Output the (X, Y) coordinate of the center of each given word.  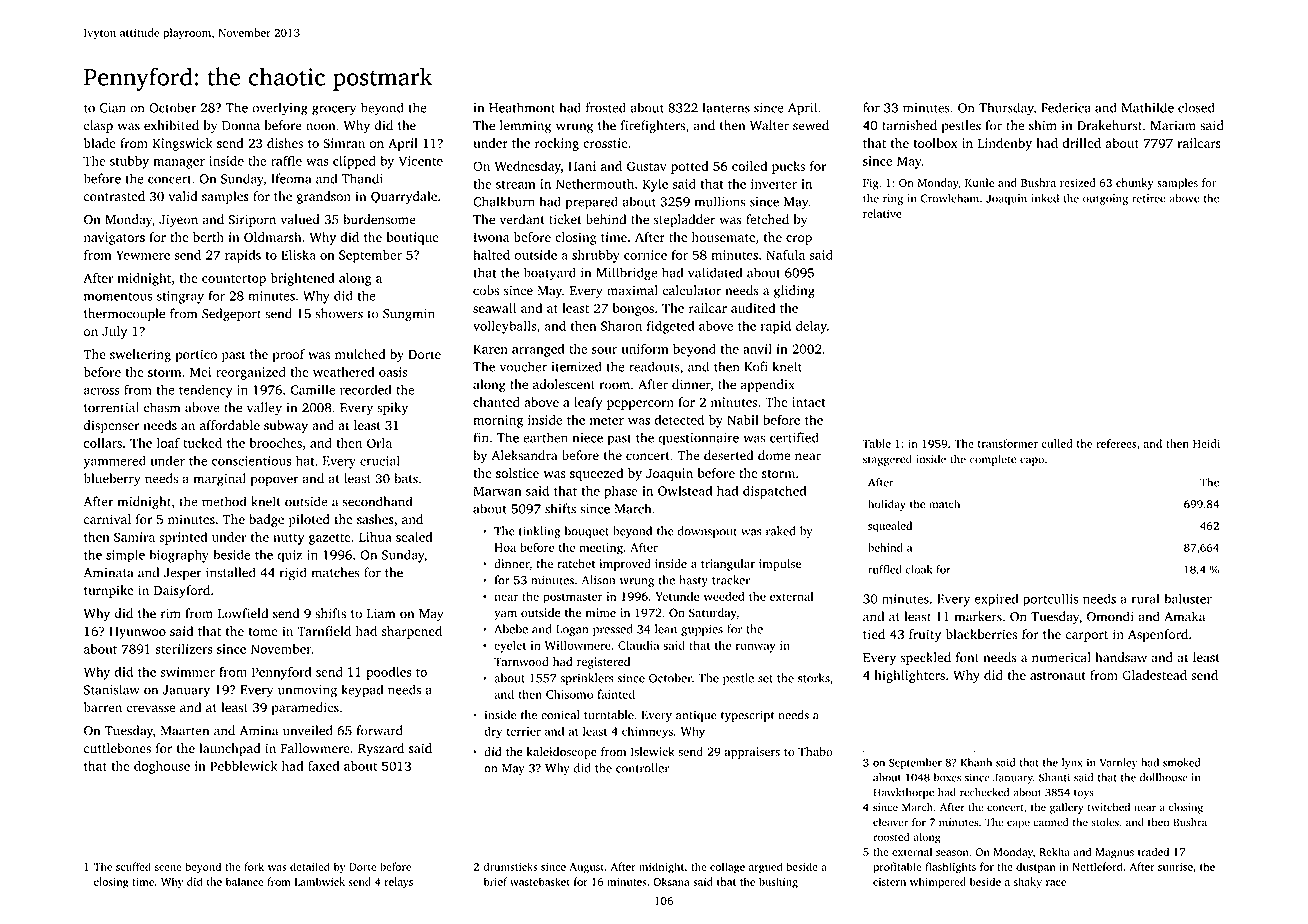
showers (339, 313)
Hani (582, 166)
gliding (794, 292)
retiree (1149, 198)
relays (399, 883)
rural (1146, 598)
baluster (1188, 598)
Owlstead (685, 491)
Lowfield (243, 613)
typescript (747, 716)
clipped (354, 162)
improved (625, 565)
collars (103, 443)
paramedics (305, 708)
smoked (1181, 762)
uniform (645, 348)
